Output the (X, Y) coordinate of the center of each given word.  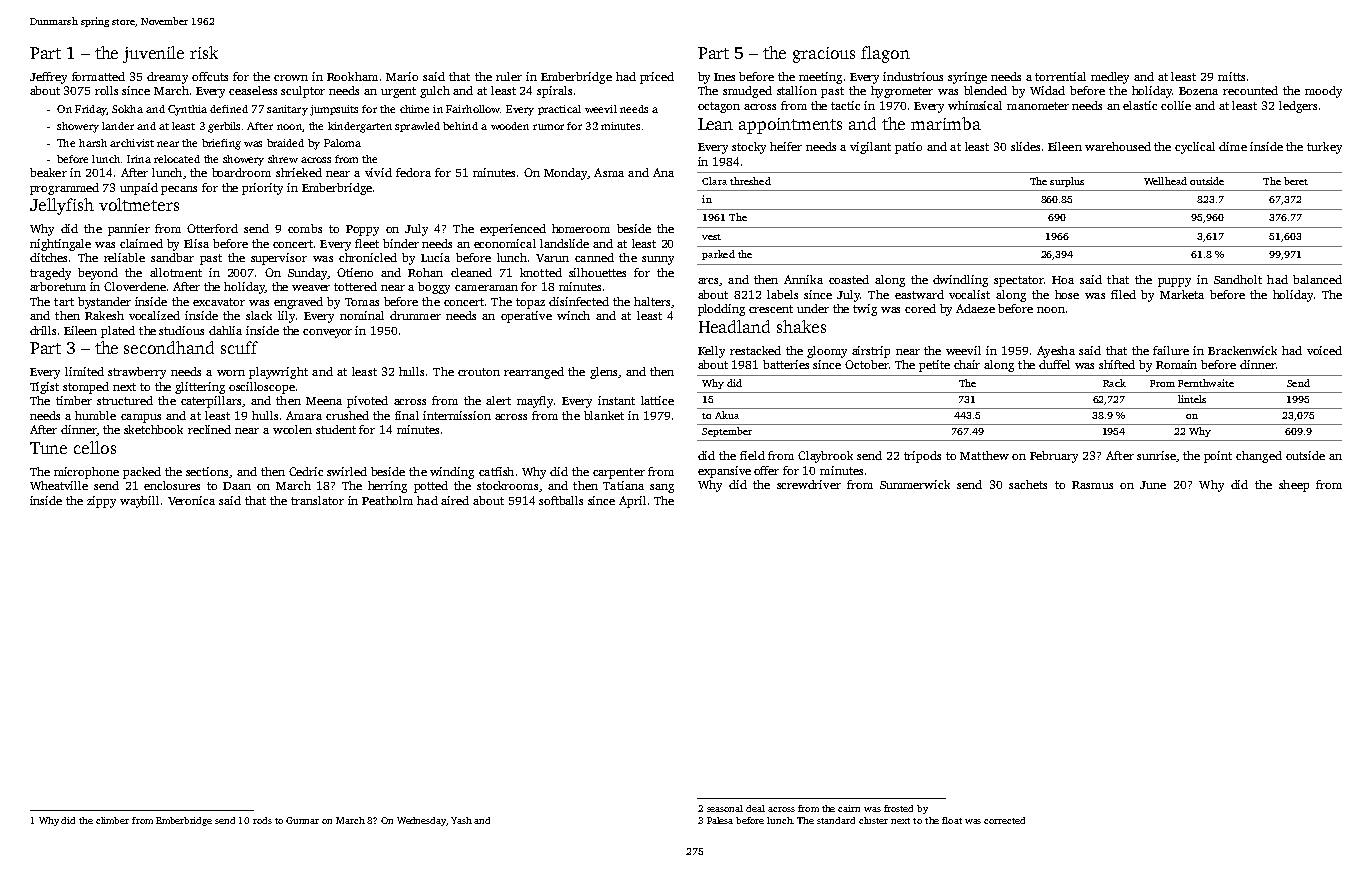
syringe (967, 78)
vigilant (870, 148)
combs (305, 228)
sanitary (287, 110)
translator (317, 500)
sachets (1028, 484)
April (632, 502)
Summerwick (915, 484)
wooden (510, 126)
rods (262, 820)
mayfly (535, 402)
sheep (1294, 486)
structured (125, 400)
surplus (1067, 182)
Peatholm (387, 500)
